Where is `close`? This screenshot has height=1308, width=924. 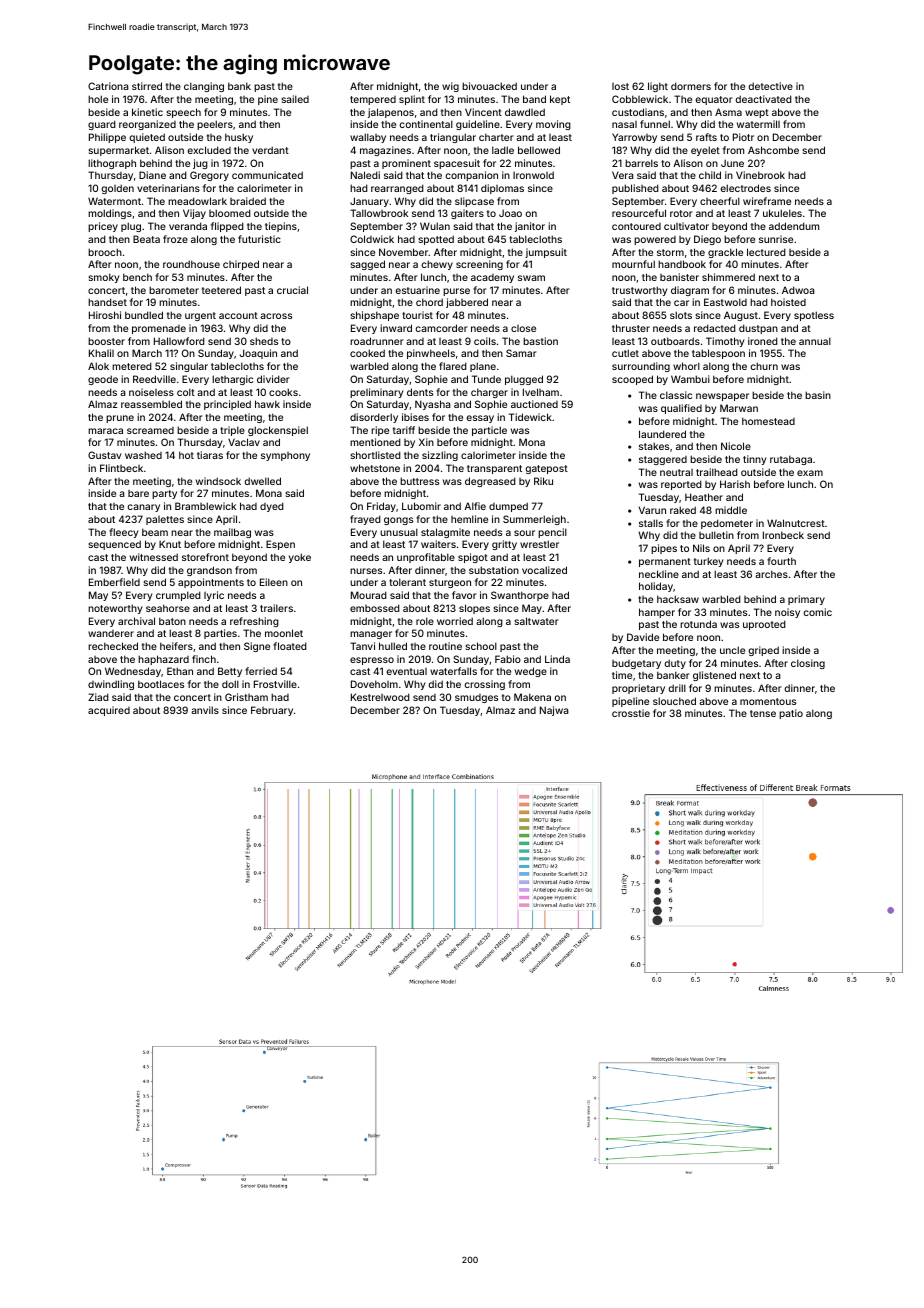 close is located at coordinates (523, 328).
